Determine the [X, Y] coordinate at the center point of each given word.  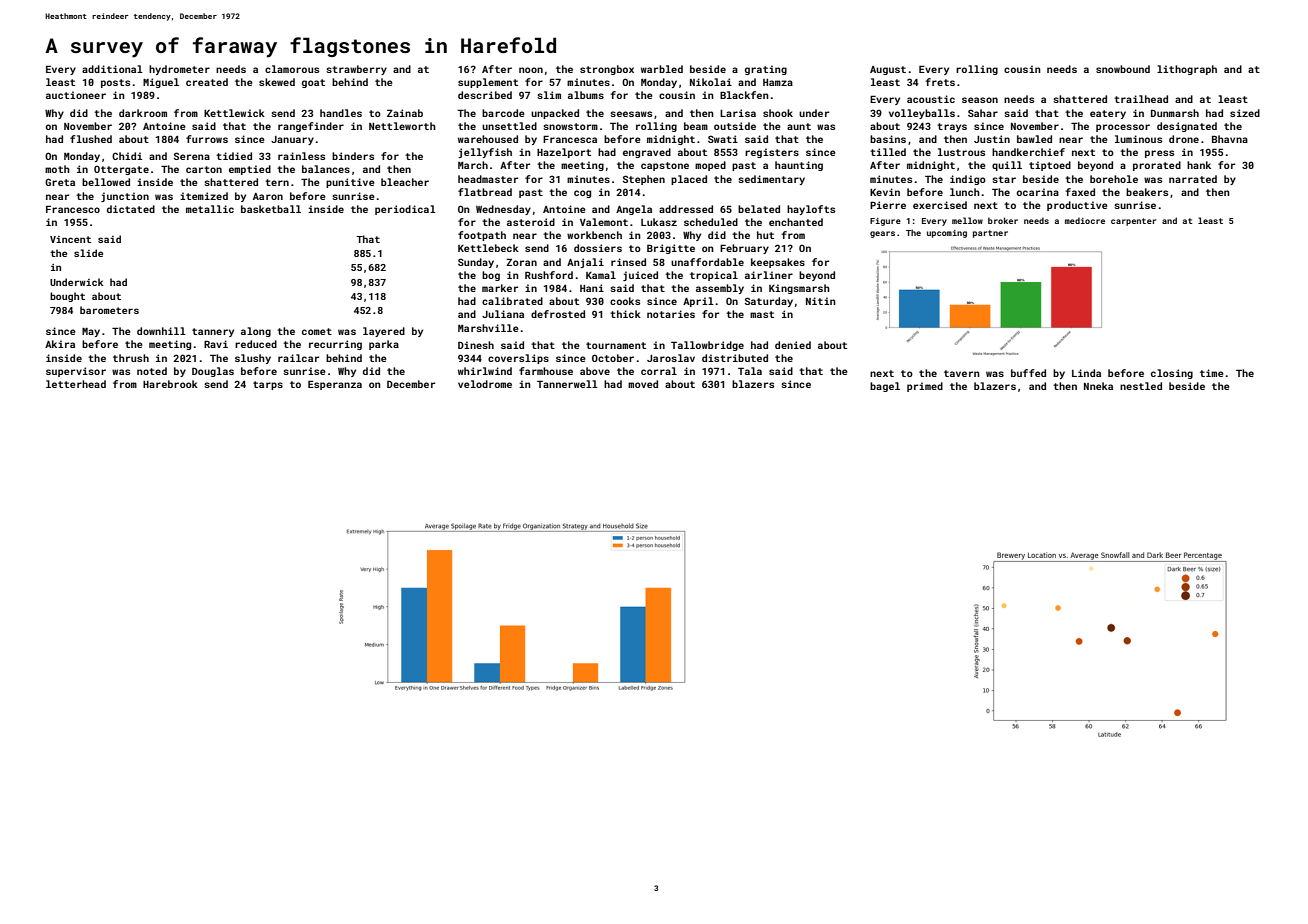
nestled [1141, 386]
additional [112, 69]
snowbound [1123, 69]
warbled [662, 69]
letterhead [76, 384]
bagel [885, 387]
